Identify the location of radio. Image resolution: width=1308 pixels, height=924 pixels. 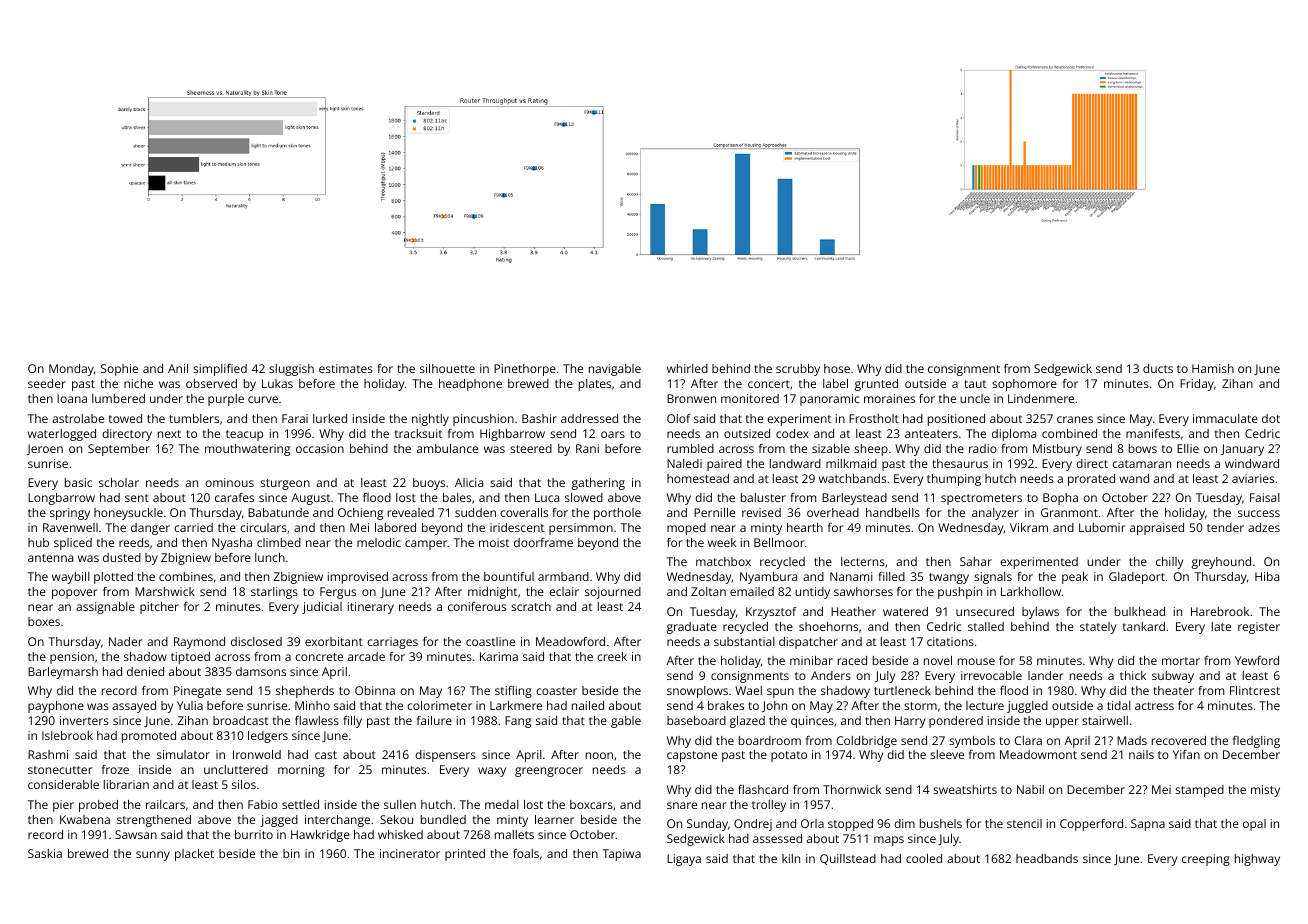
(983, 448).
